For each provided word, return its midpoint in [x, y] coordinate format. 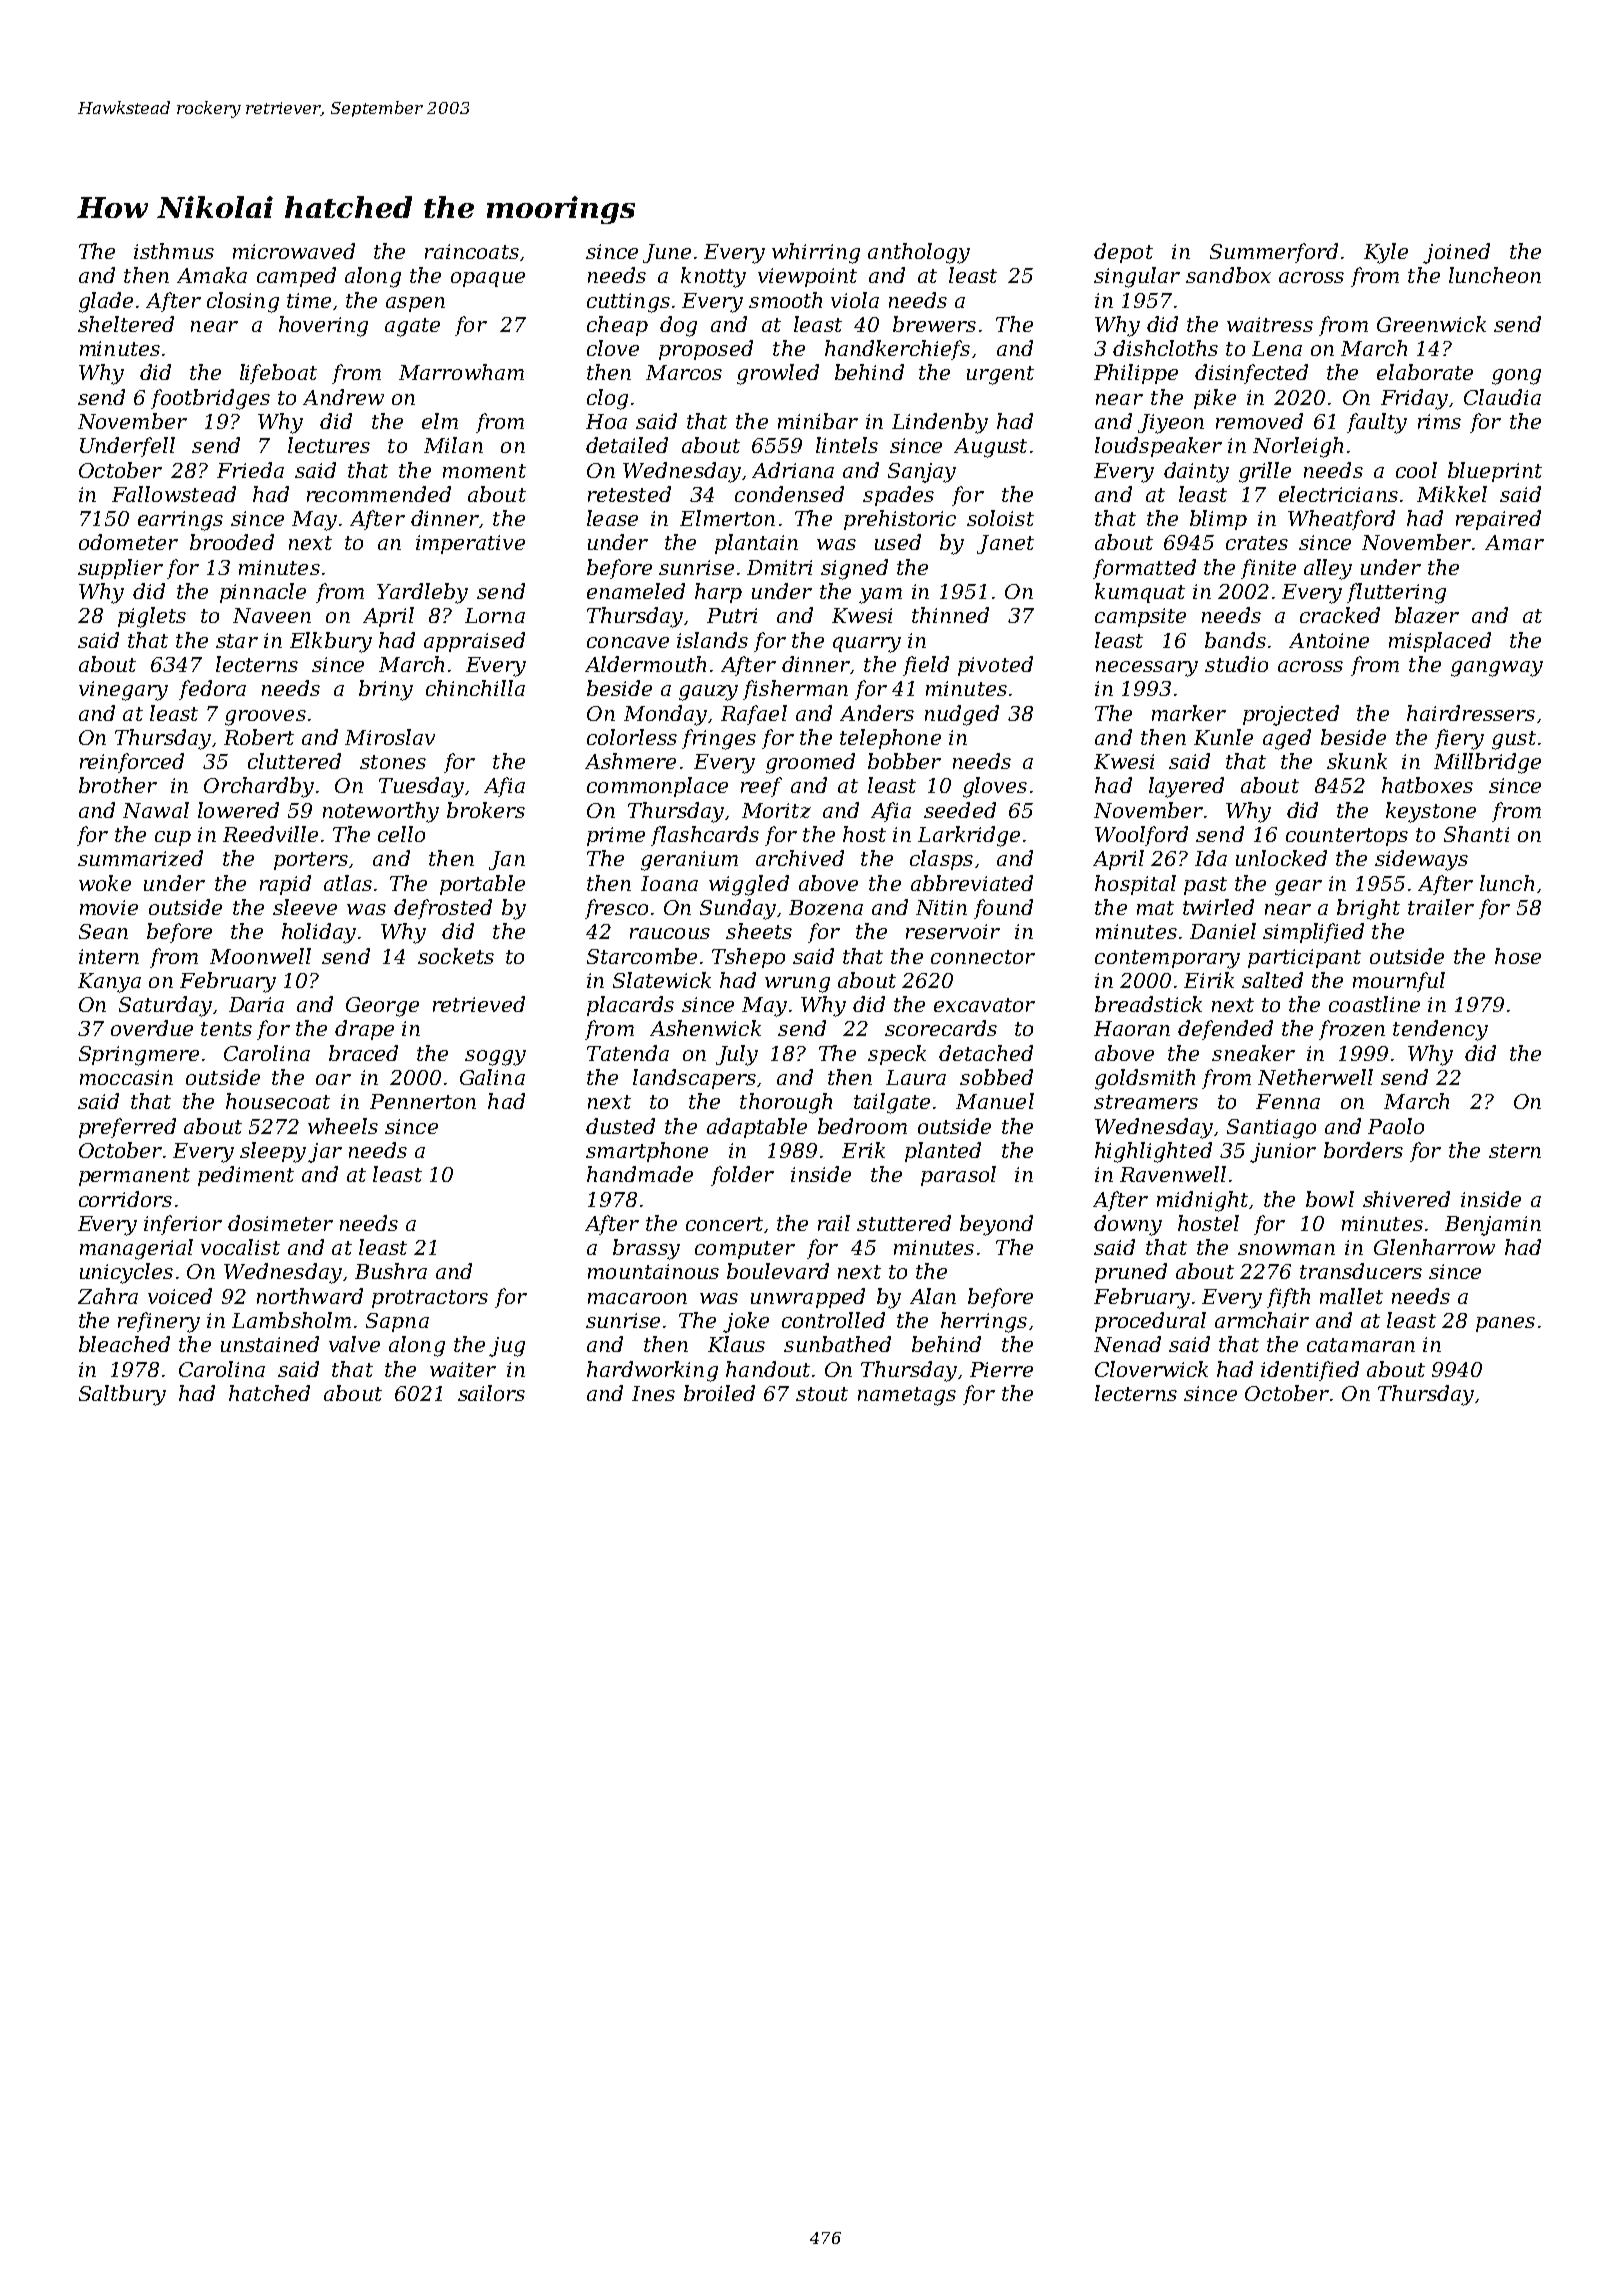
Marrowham [461, 372]
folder [742, 1176]
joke [746, 1322]
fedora [212, 690]
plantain [756, 544]
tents [226, 1029]
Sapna [397, 1322]
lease [612, 518]
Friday [1414, 399]
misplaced [1440, 642]
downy [1128, 1225]
